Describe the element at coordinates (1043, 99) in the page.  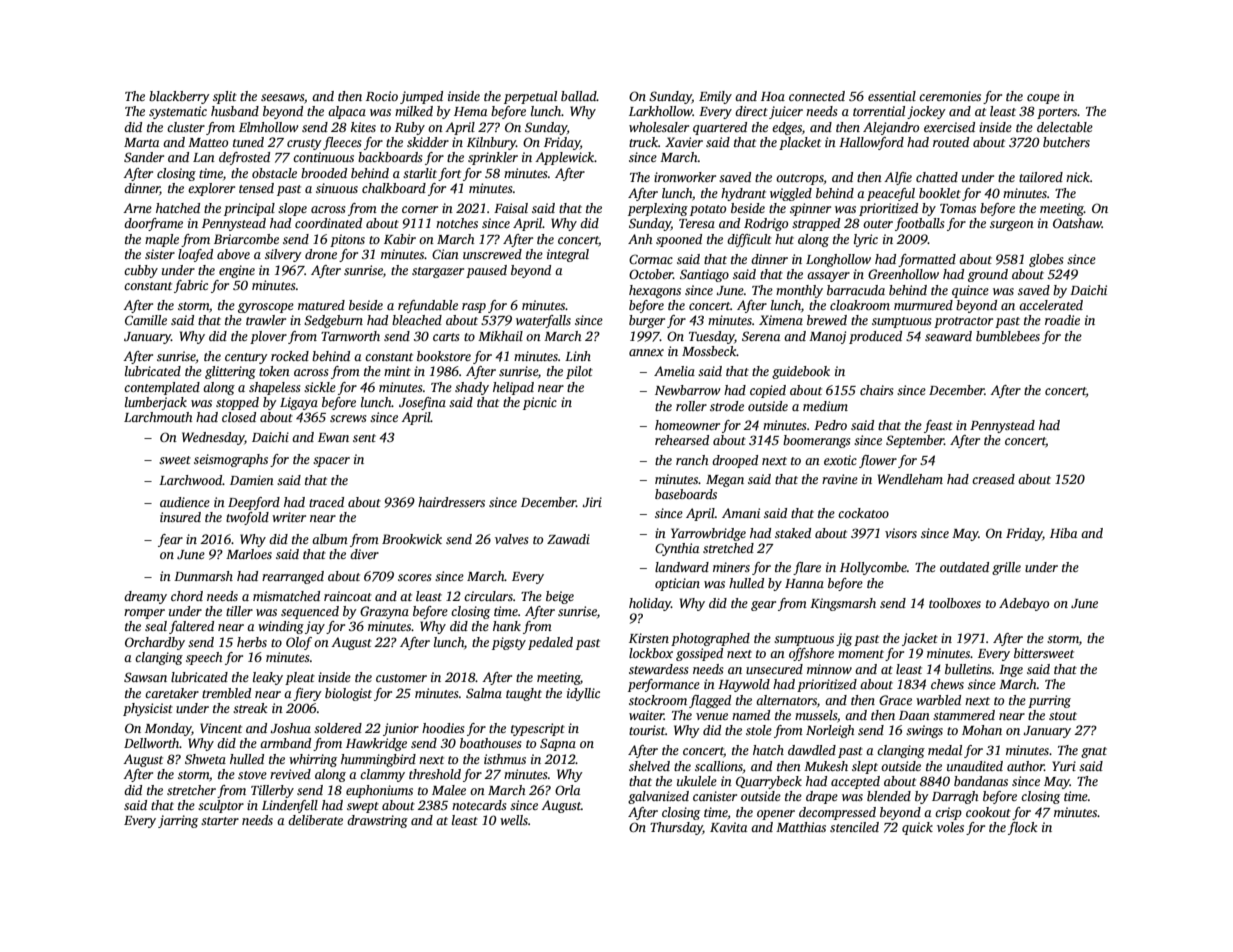
I see `coupe` at that location.
